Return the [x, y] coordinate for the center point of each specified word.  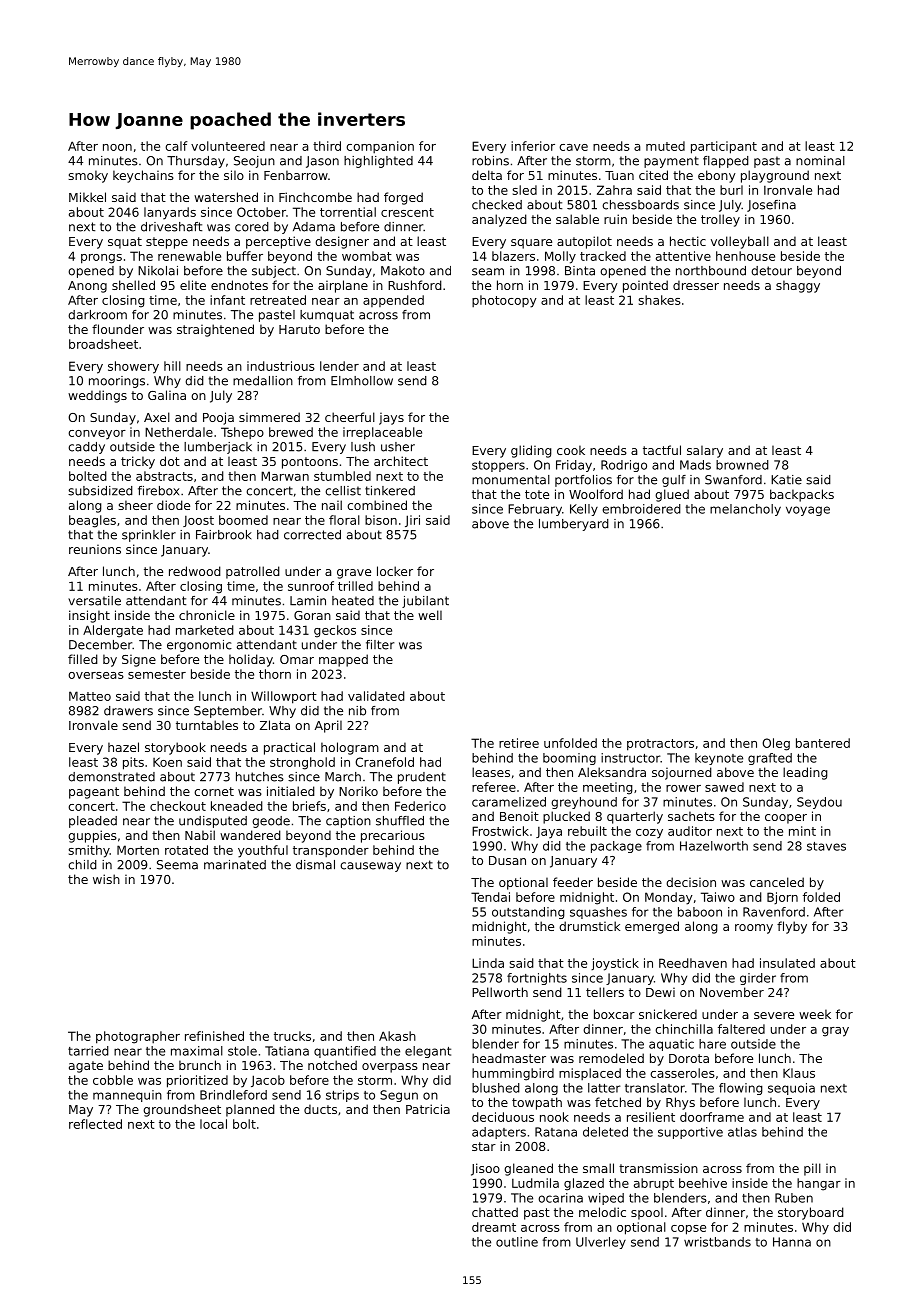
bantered [823, 743]
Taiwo [718, 897]
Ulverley [601, 1243]
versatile [94, 601]
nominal [820, 161]
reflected [95, 1124]
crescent [407, 212]
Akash [397, 1036]
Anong [87, 287]
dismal [315, 865]
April [328, 726]
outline [517, 1242]
